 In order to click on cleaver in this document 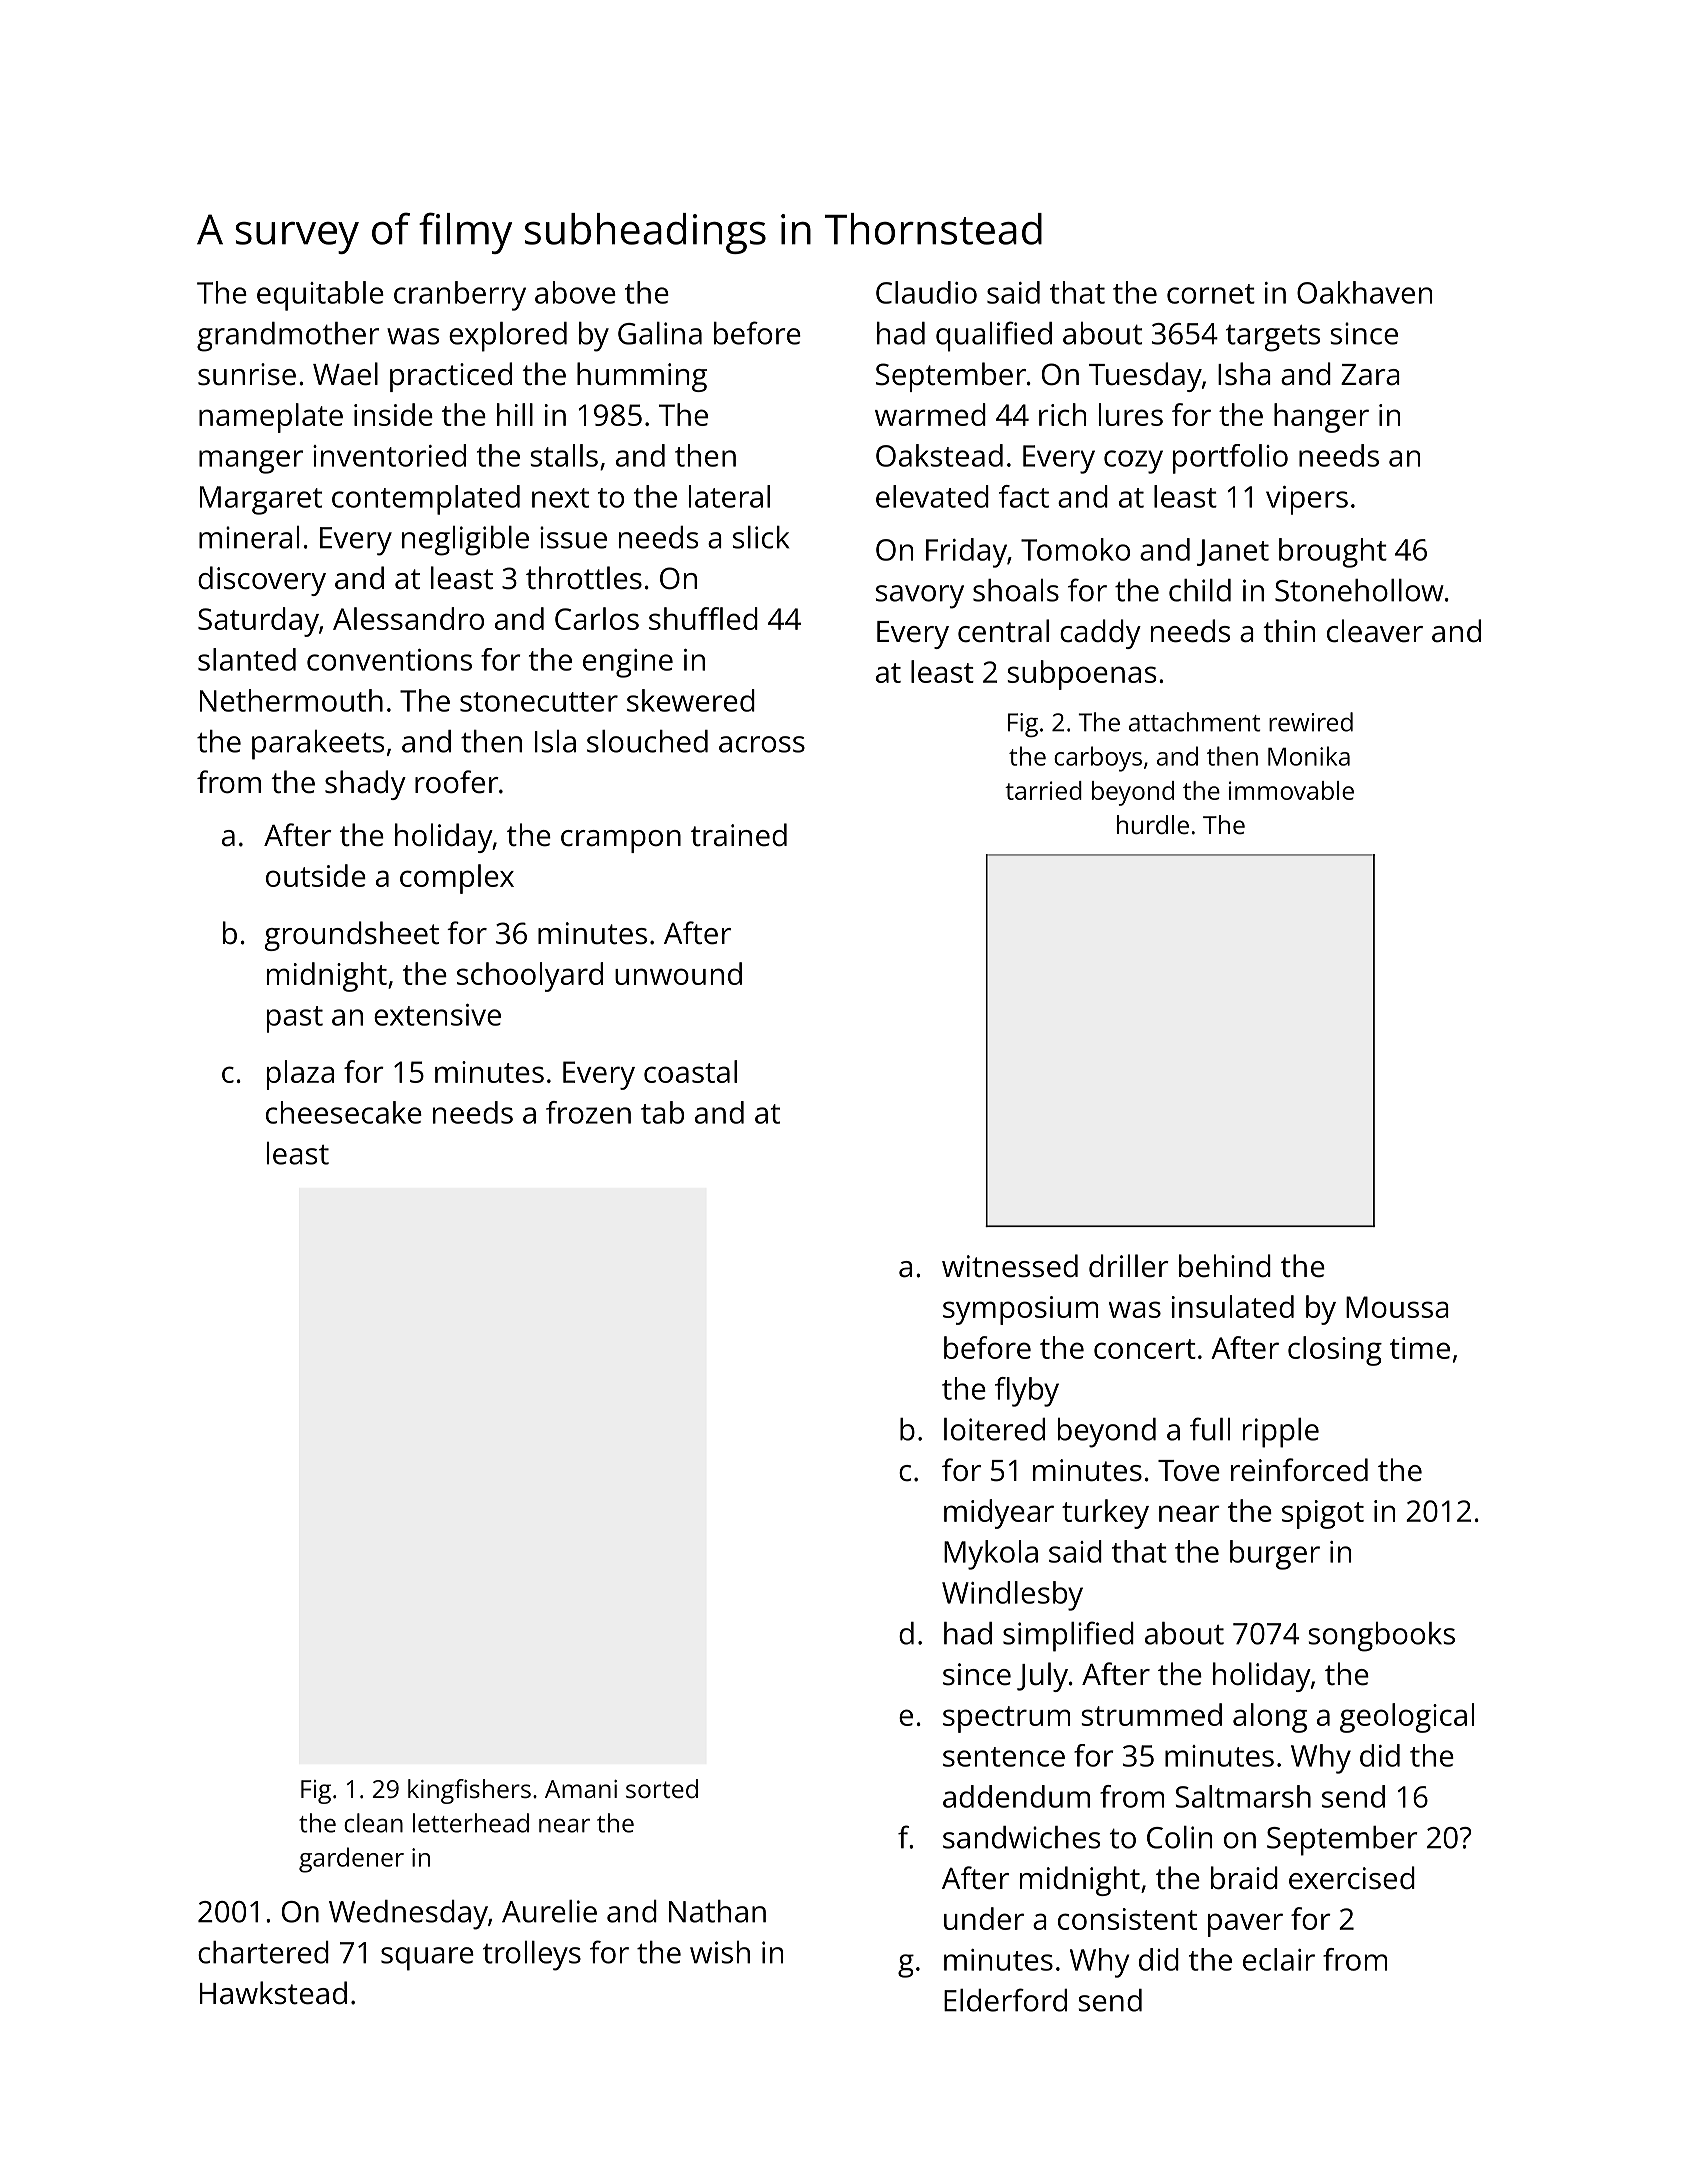, I will do `click(1375, 631)`.
